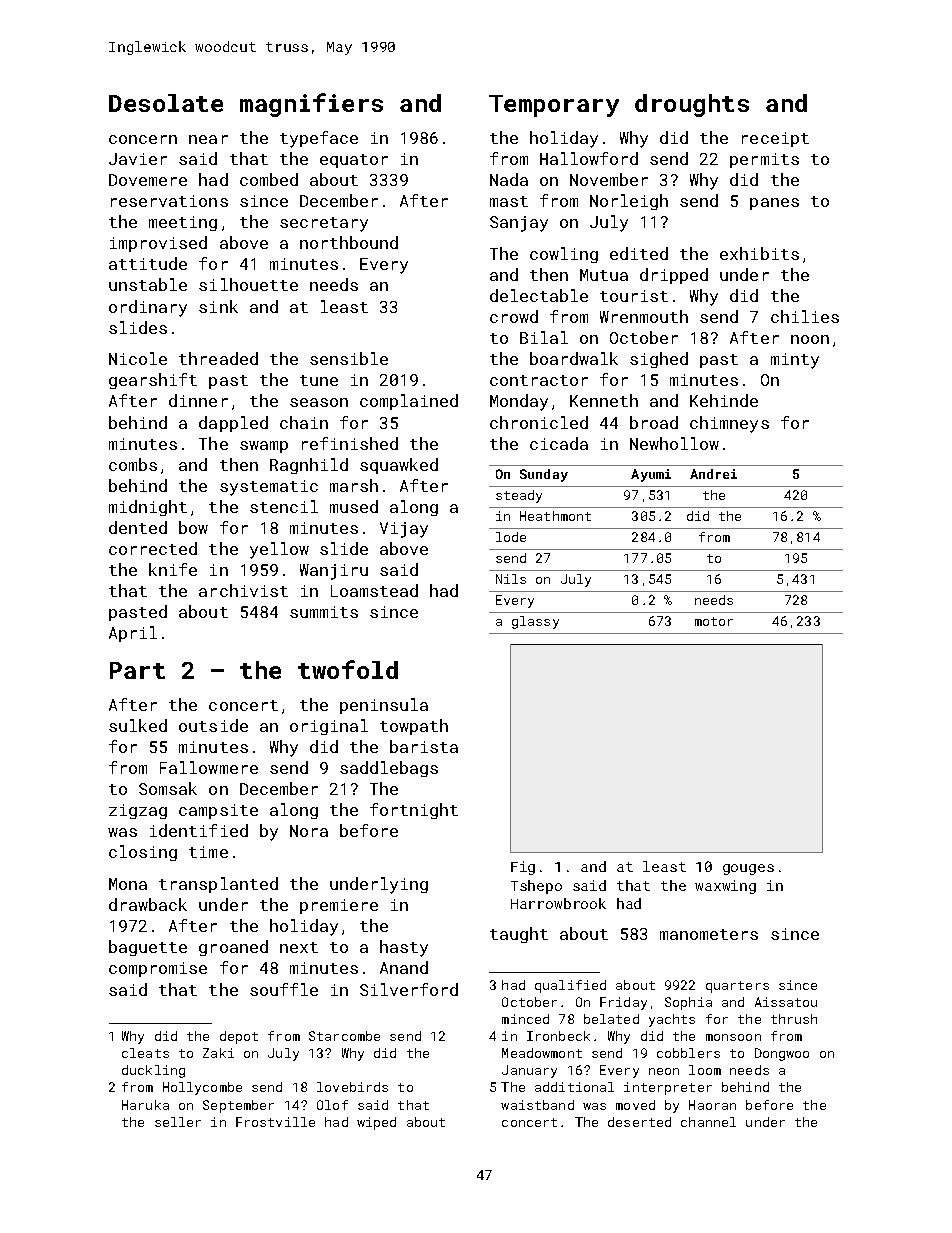 The width and height of the document is (952, 1233). What do you see at coordinates (148, 308) in the document?
I see `ordinary` at bounding box center [148, 308].
